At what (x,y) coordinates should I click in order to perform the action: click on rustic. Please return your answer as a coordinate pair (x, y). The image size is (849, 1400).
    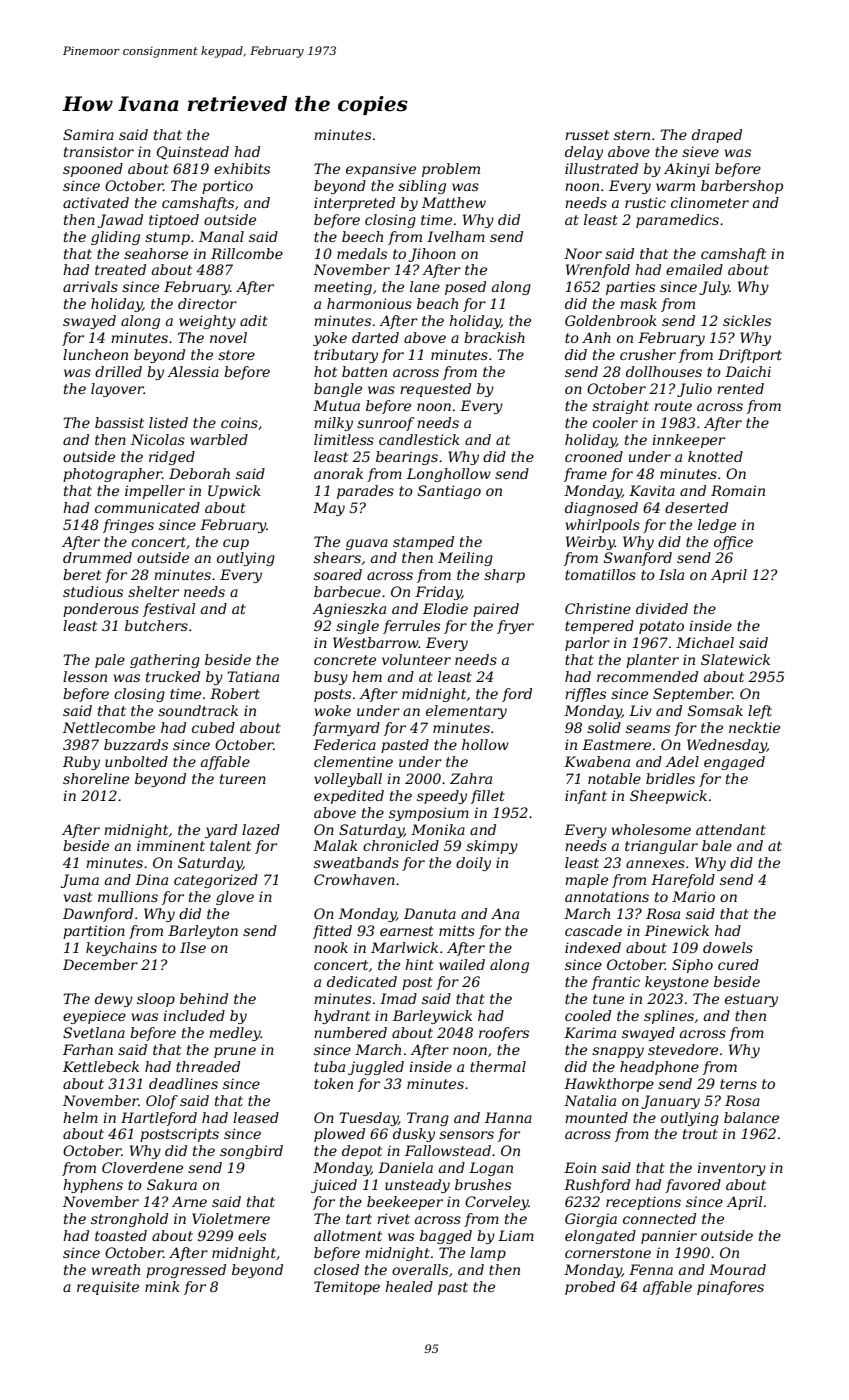
    Looking at the image, I should click on (645, 202).
